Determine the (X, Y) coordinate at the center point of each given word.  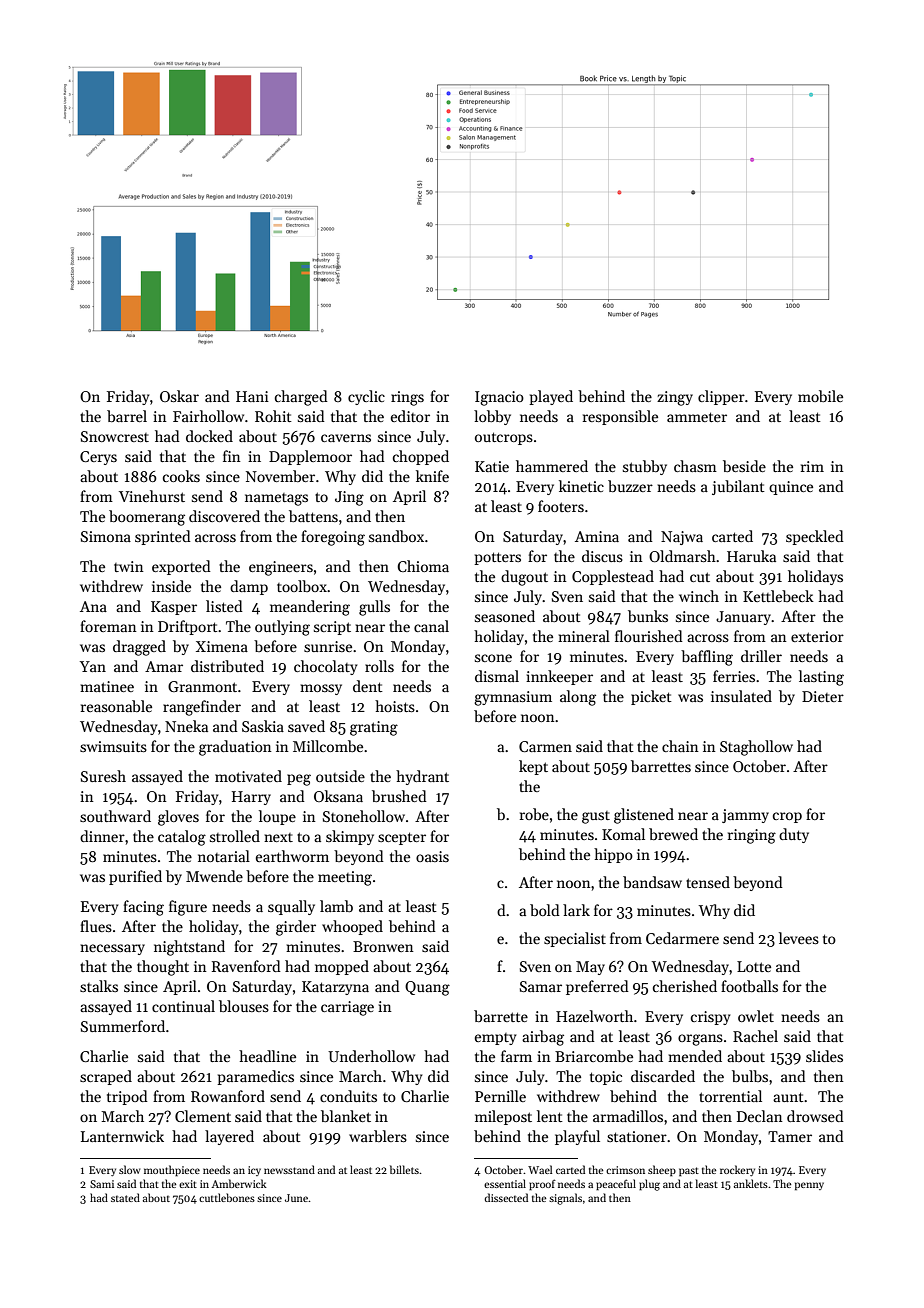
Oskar (179, 396)
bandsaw (652, 882)
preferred (597, 987)
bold (545, 910)
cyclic (366, 397)
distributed (227, 666)
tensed (708, 882)
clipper (721, 397)
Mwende (214, 876)
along (578, 698)
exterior (817, 636)
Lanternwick (122, 1136)
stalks (99, 986)
